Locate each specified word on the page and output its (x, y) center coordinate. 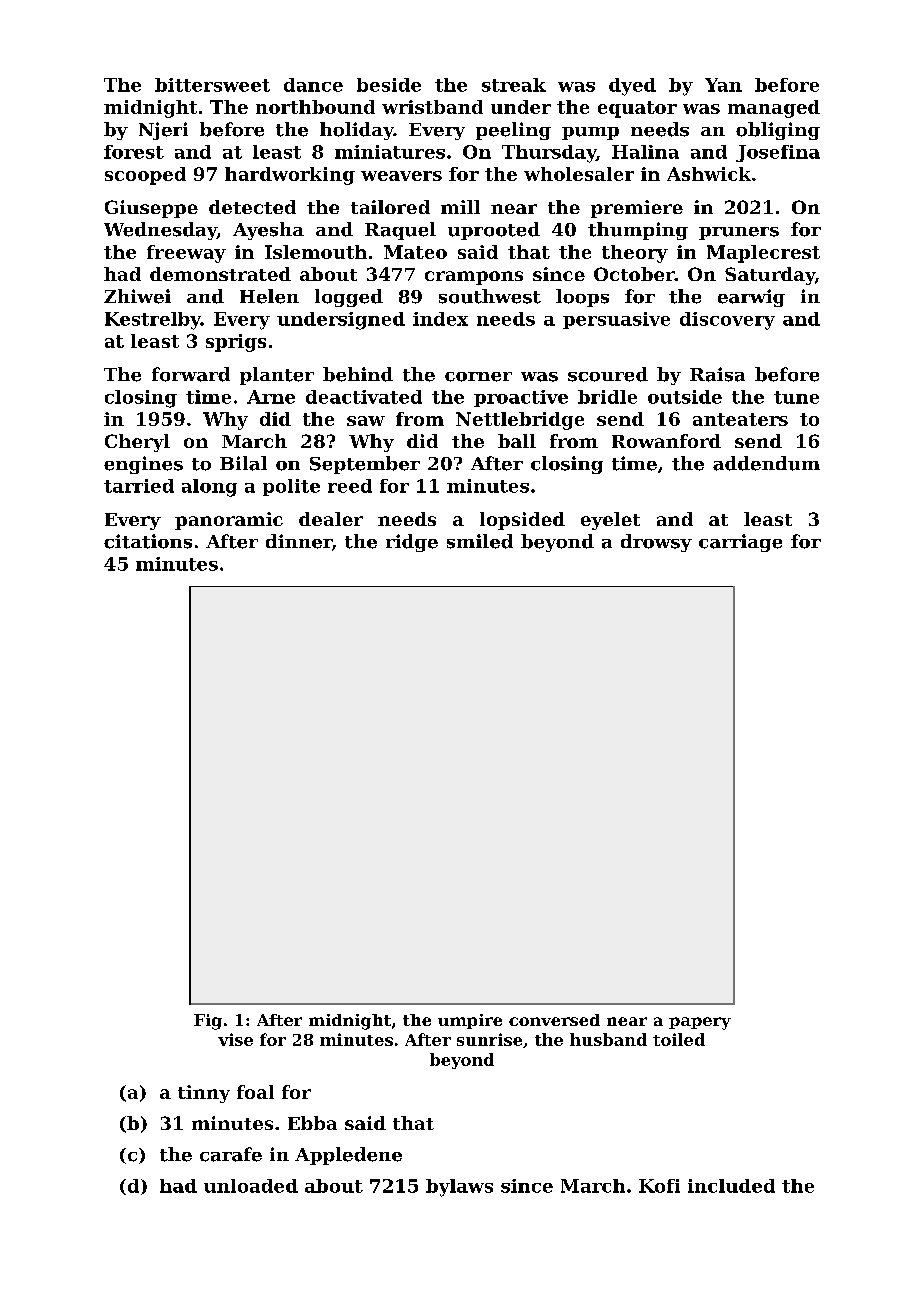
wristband (432, 107)
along (209, 488)
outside (685, 397)
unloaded (251, 1186)
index (440, 319)
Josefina (778, 153)
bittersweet (212, 85)
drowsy (656, 543)
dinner (299, 541)
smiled (480, 541)
